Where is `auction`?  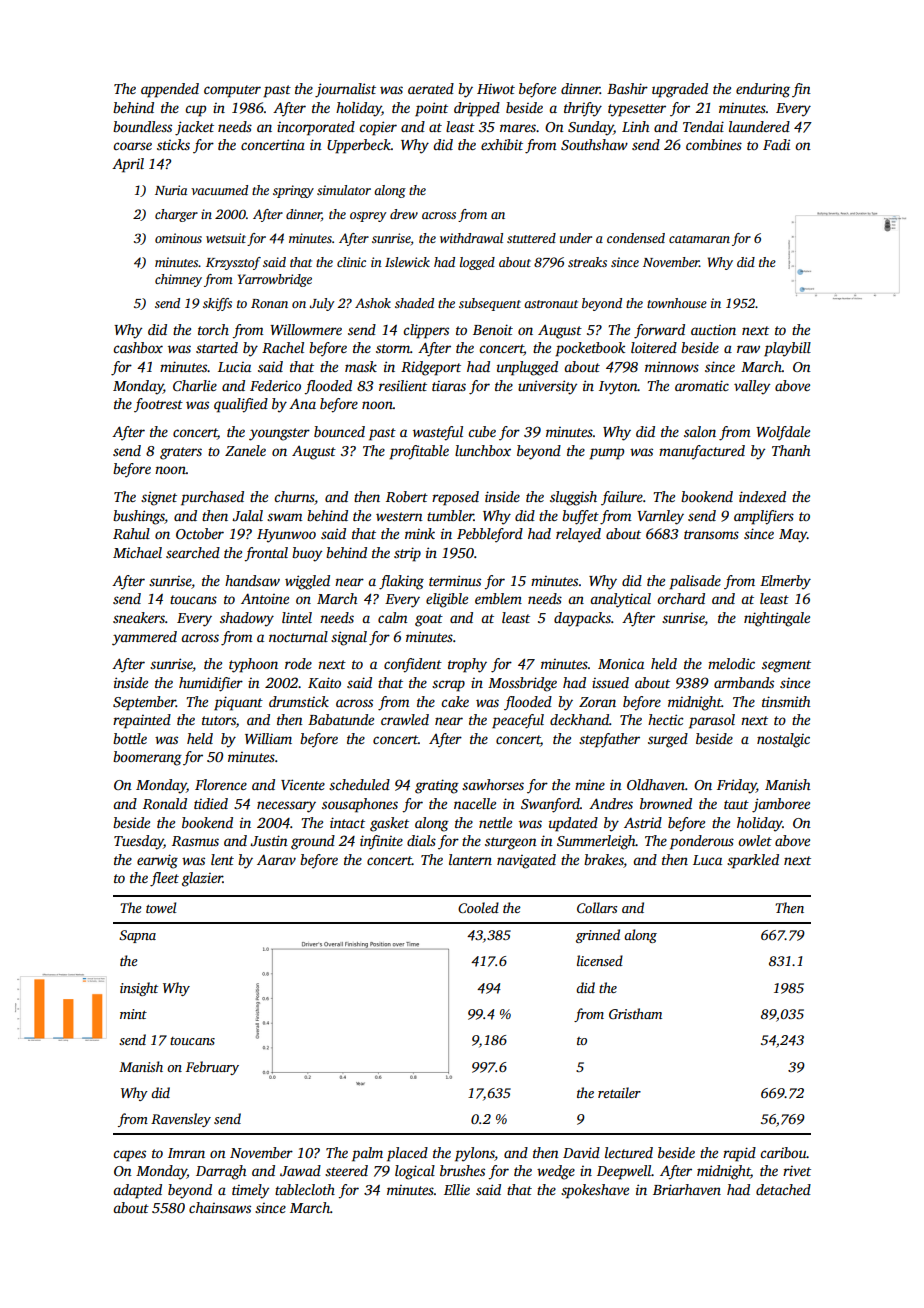
auction is located at coordinates (713, 330).
